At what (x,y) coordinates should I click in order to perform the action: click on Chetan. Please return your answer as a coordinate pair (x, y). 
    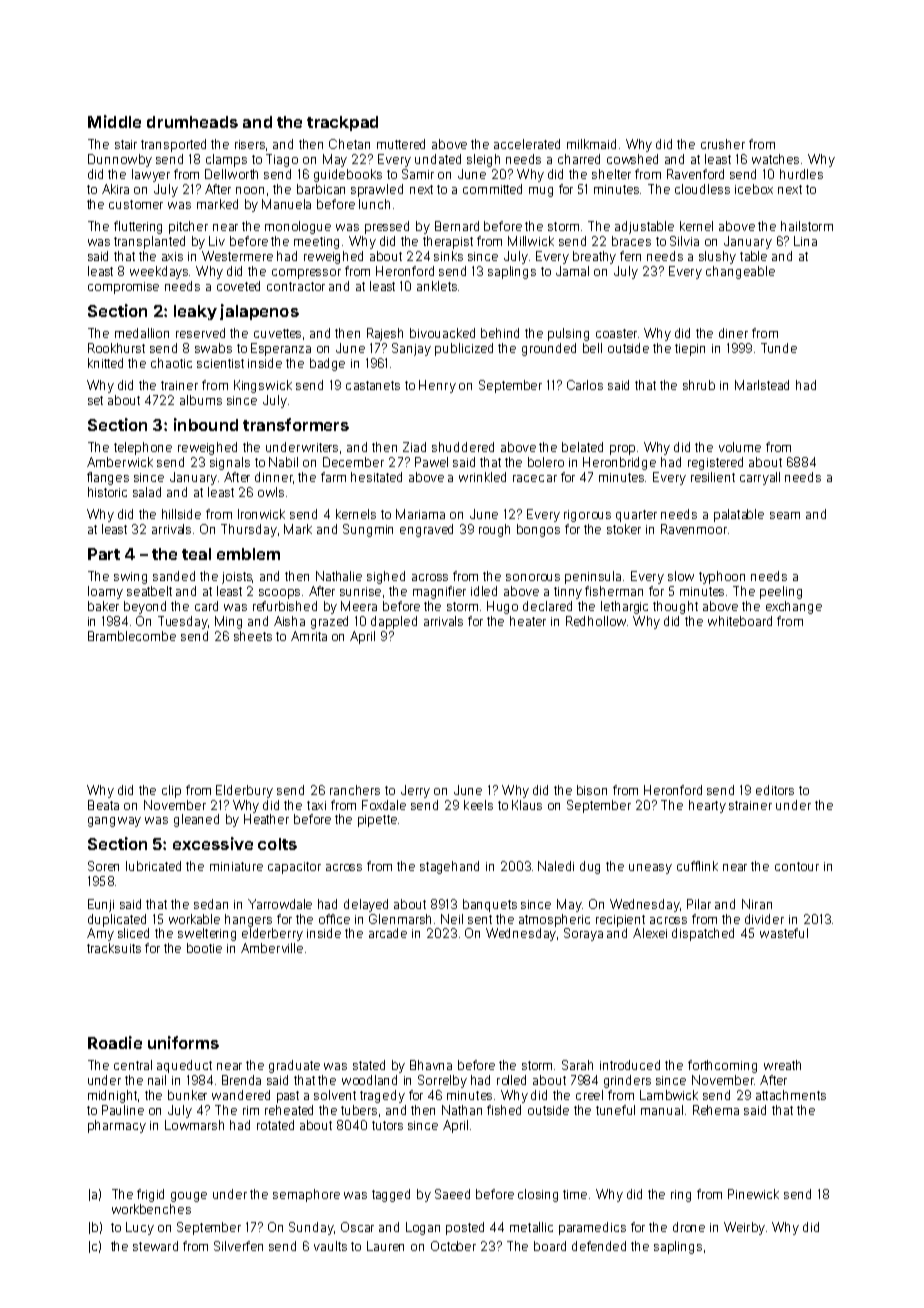
    Looking at the image, I should click on (349, 144).
